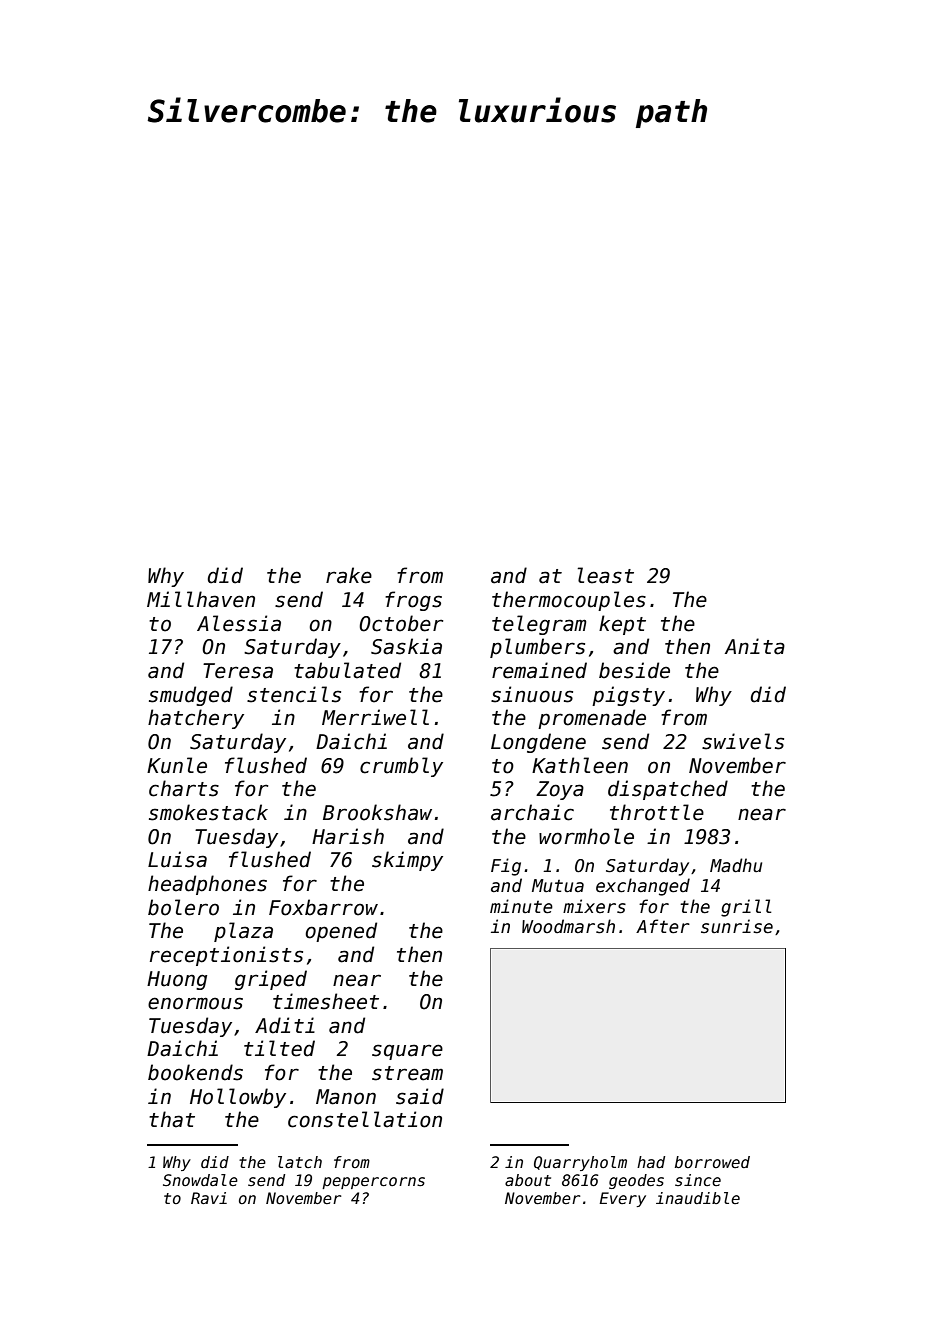 The height and width of the image is (1326, 934). Describe the element at coordinates (226, 956) in the image. I see `receptionists` at that location.
